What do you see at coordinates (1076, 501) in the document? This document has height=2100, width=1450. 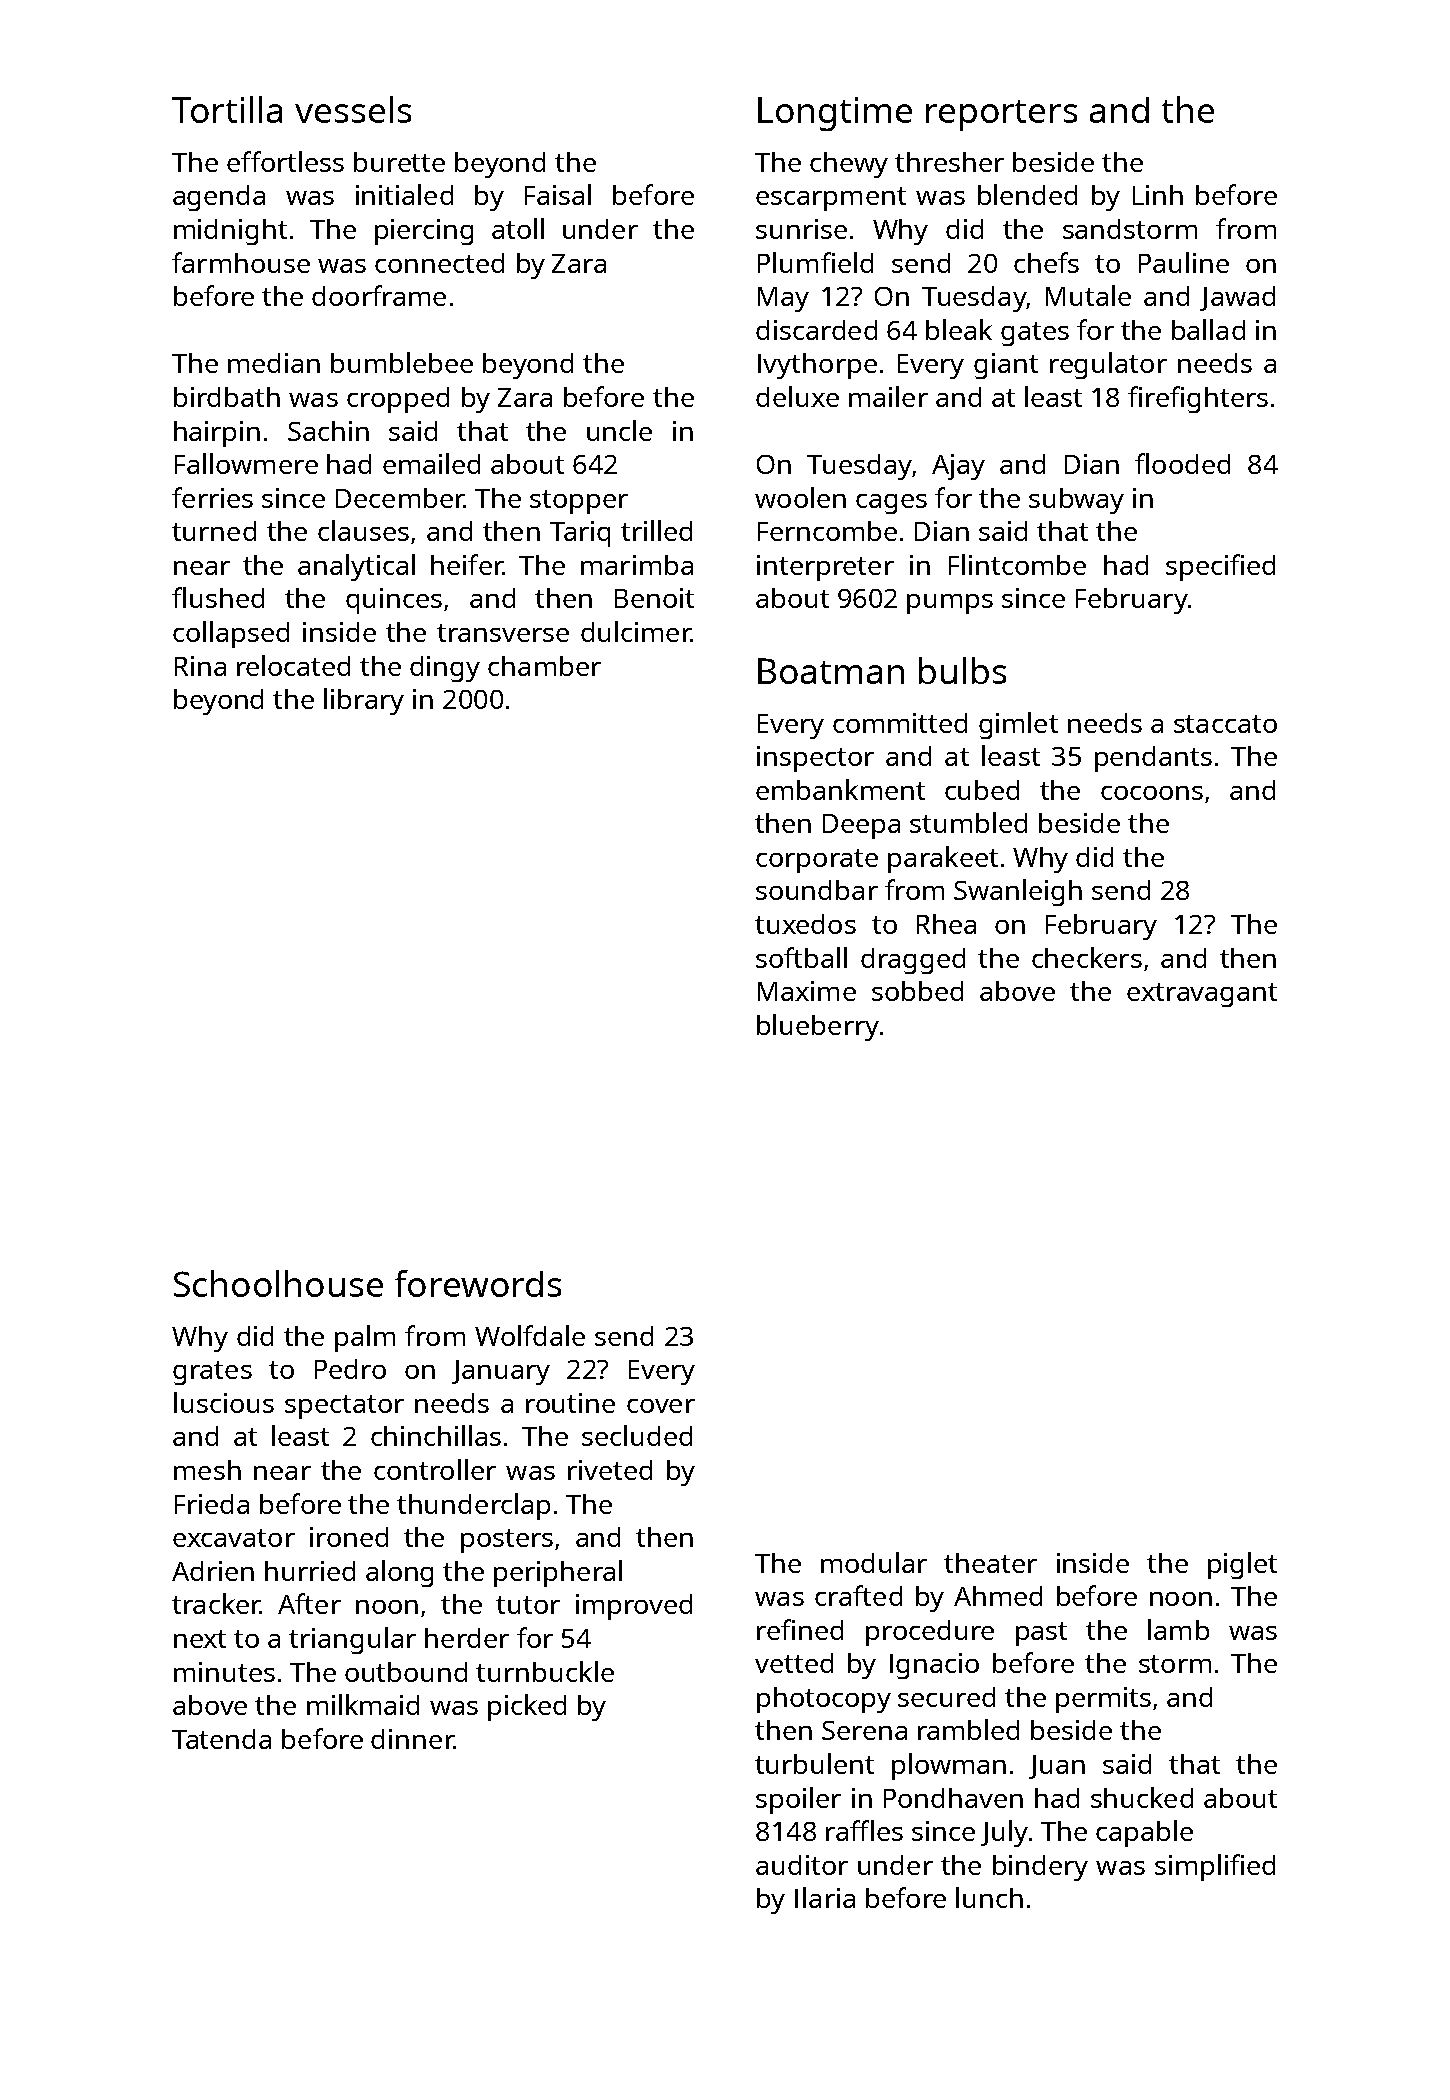 I see `subway` at bounding box center [1076, 501].
